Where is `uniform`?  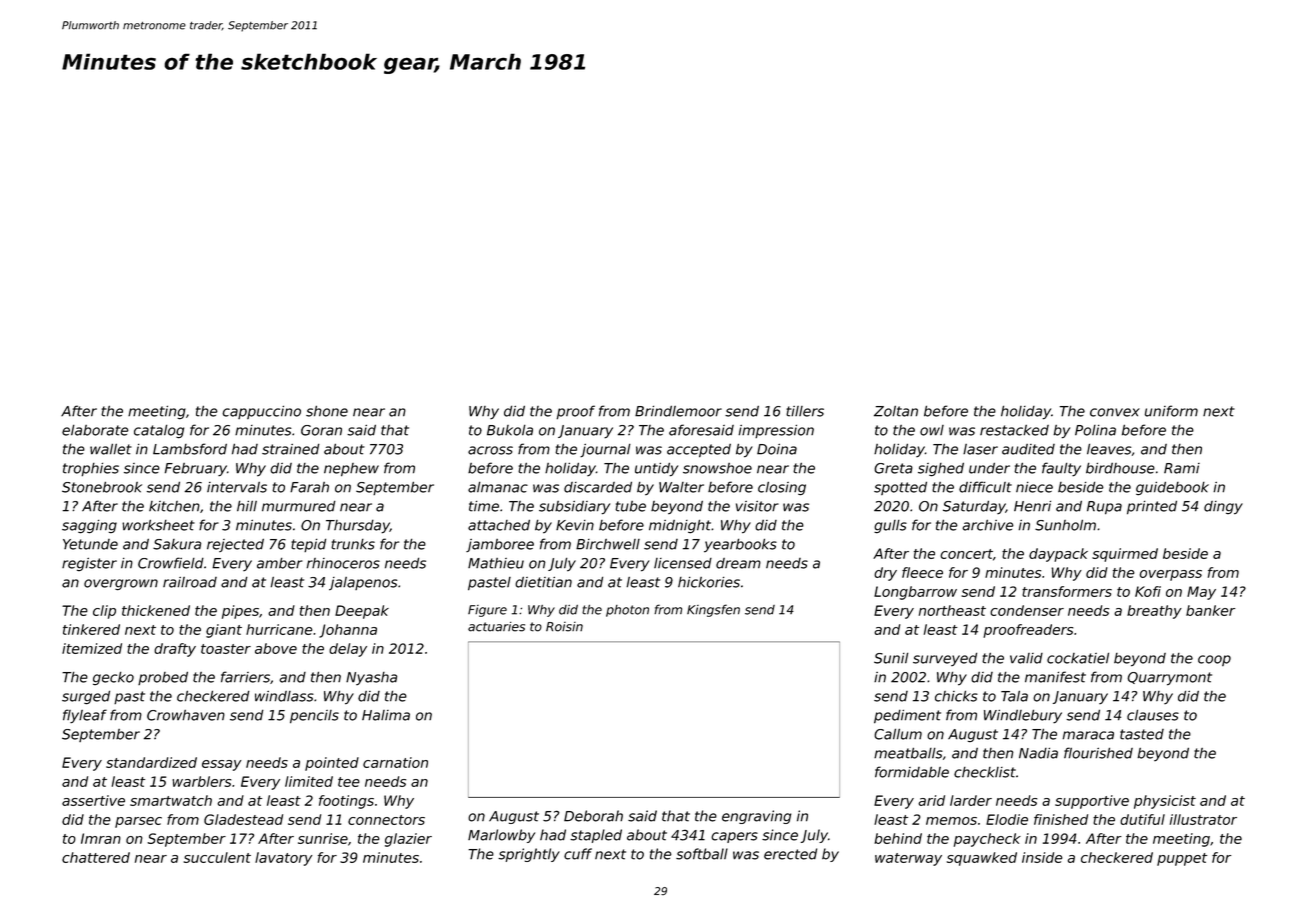 uniform is located at coordinates (1171, 411).
